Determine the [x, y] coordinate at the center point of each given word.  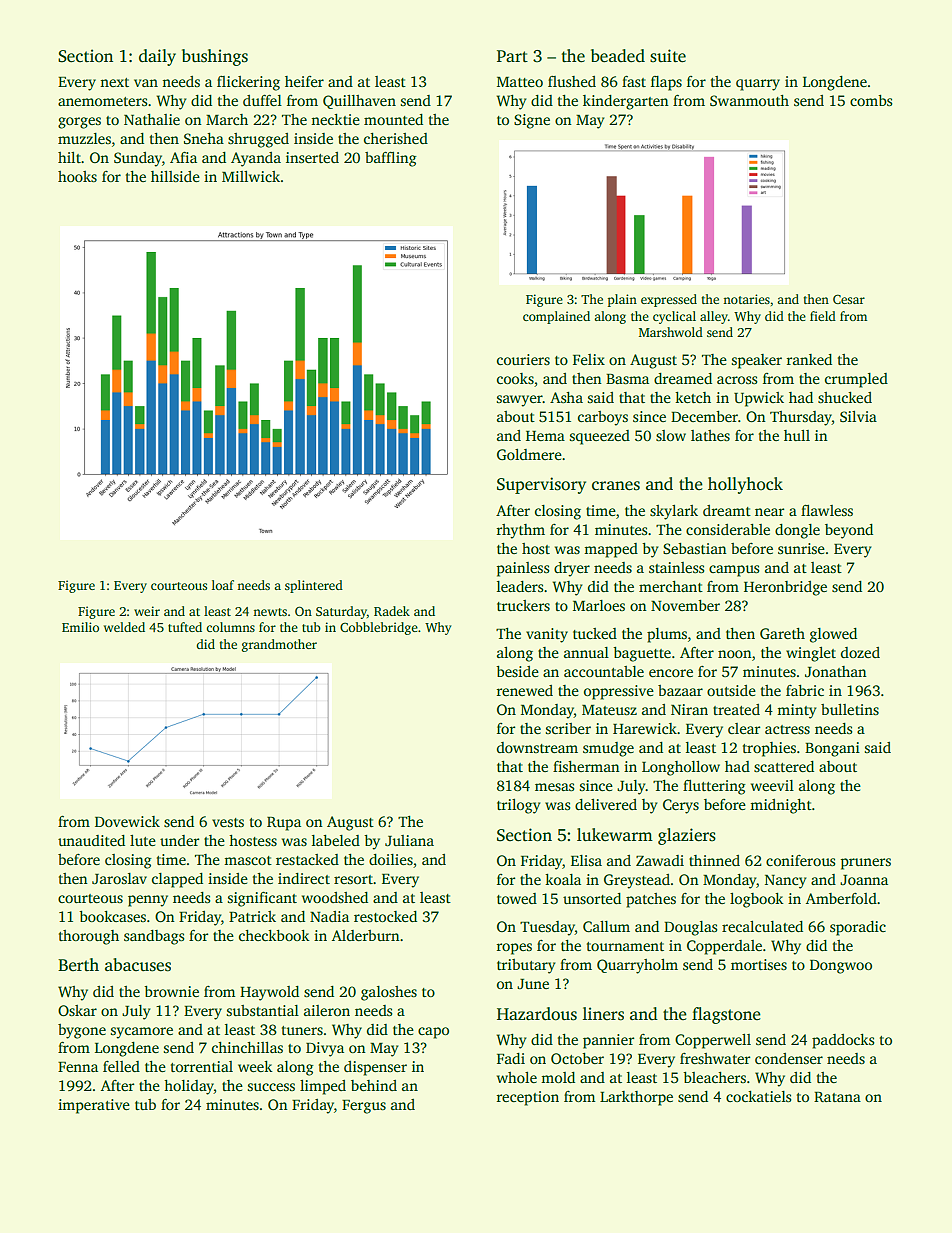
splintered [314, 586]
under [180, 840]
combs [871, 100]
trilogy [518, 806]
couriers [523, 359]
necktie [335, 119]
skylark [674, 512]
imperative [94, 1106]
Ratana [837, 1097]
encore [671, 673]
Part [512, 56]
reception [528, 1098]
